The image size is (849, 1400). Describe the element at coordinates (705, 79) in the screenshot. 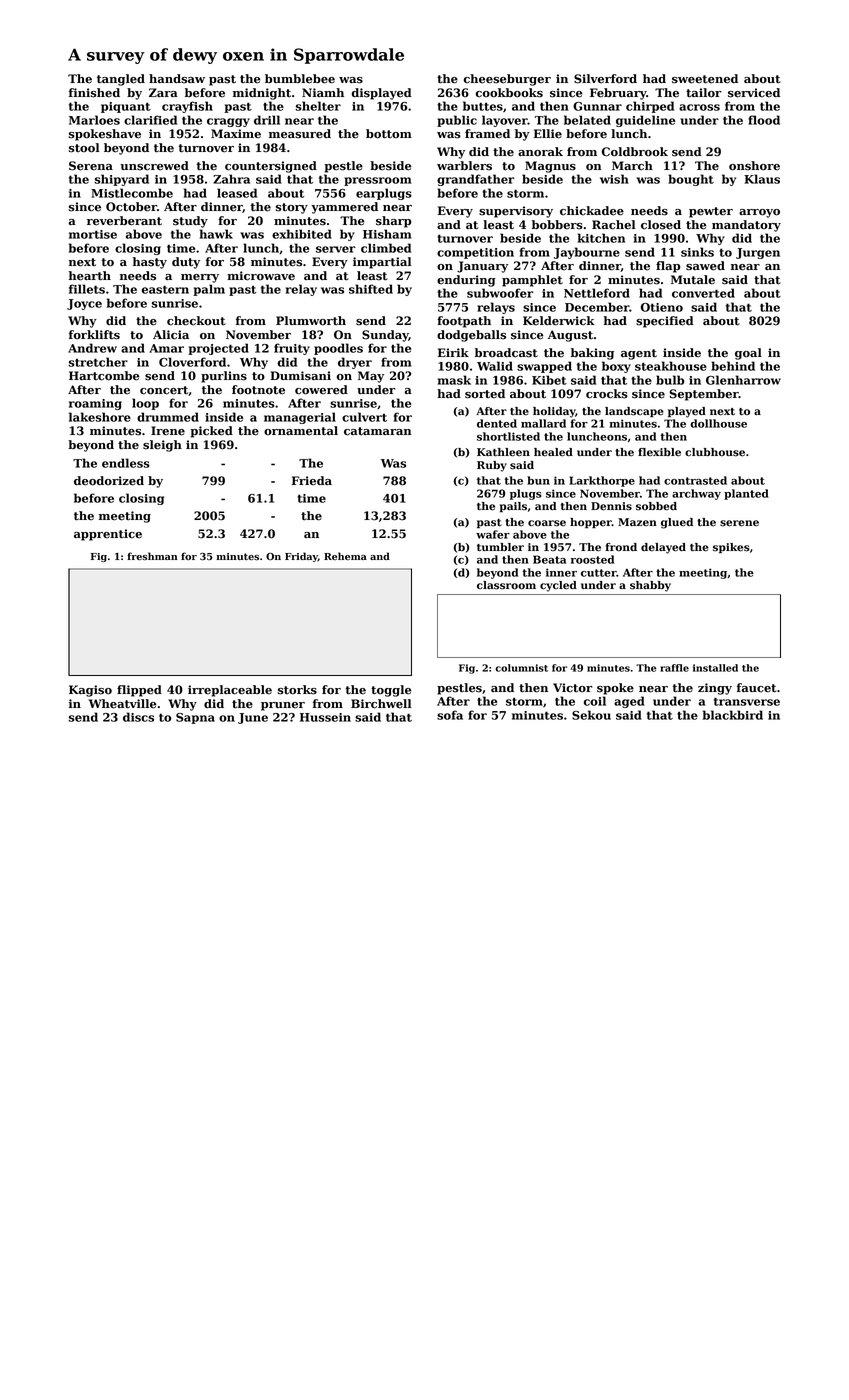

I see `sweetened` at that location.
